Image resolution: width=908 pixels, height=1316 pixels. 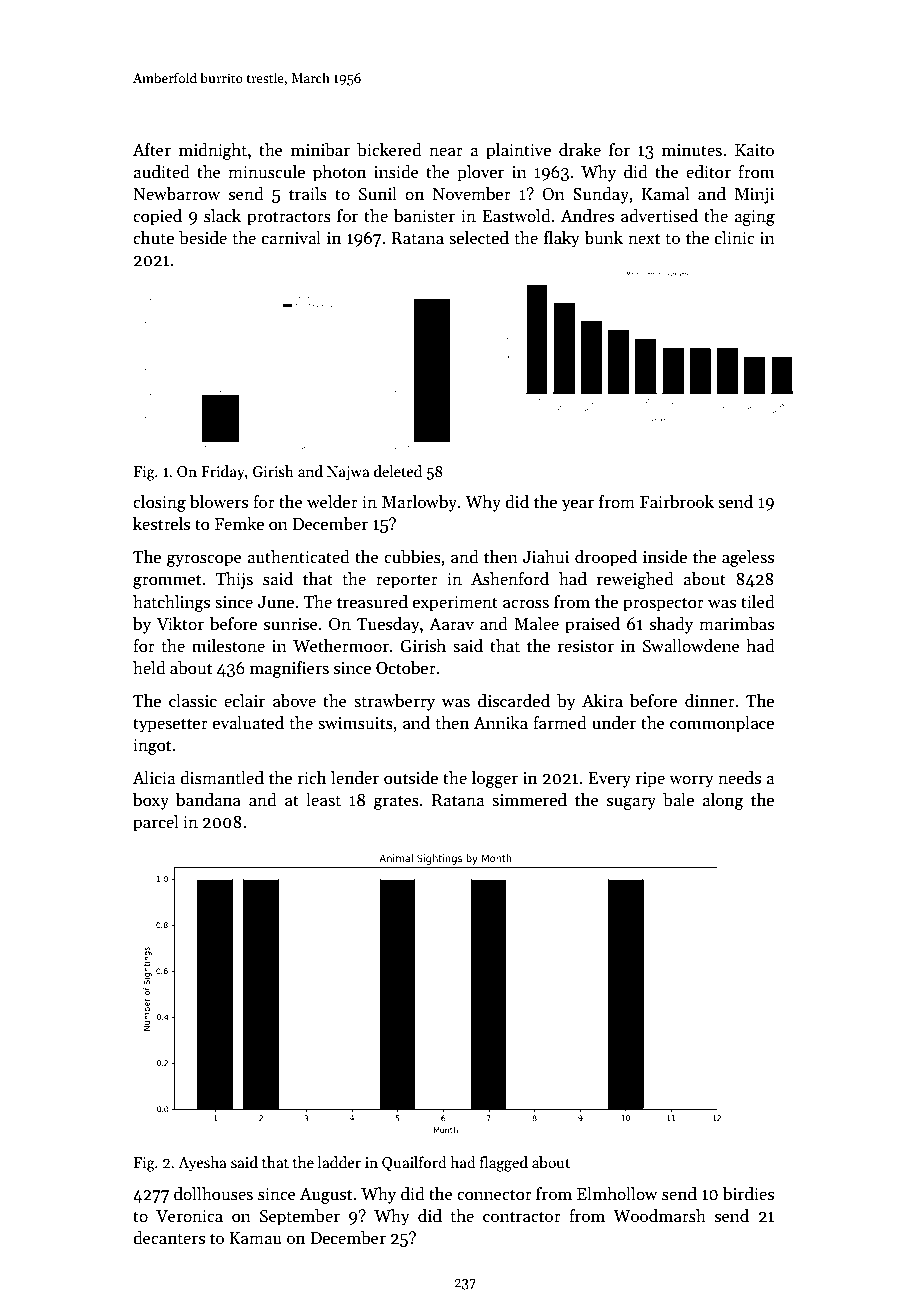 What do you see at coordinates (691, 646) in the image?
I see `Swallowdene` at bounding box center [691, 646].
